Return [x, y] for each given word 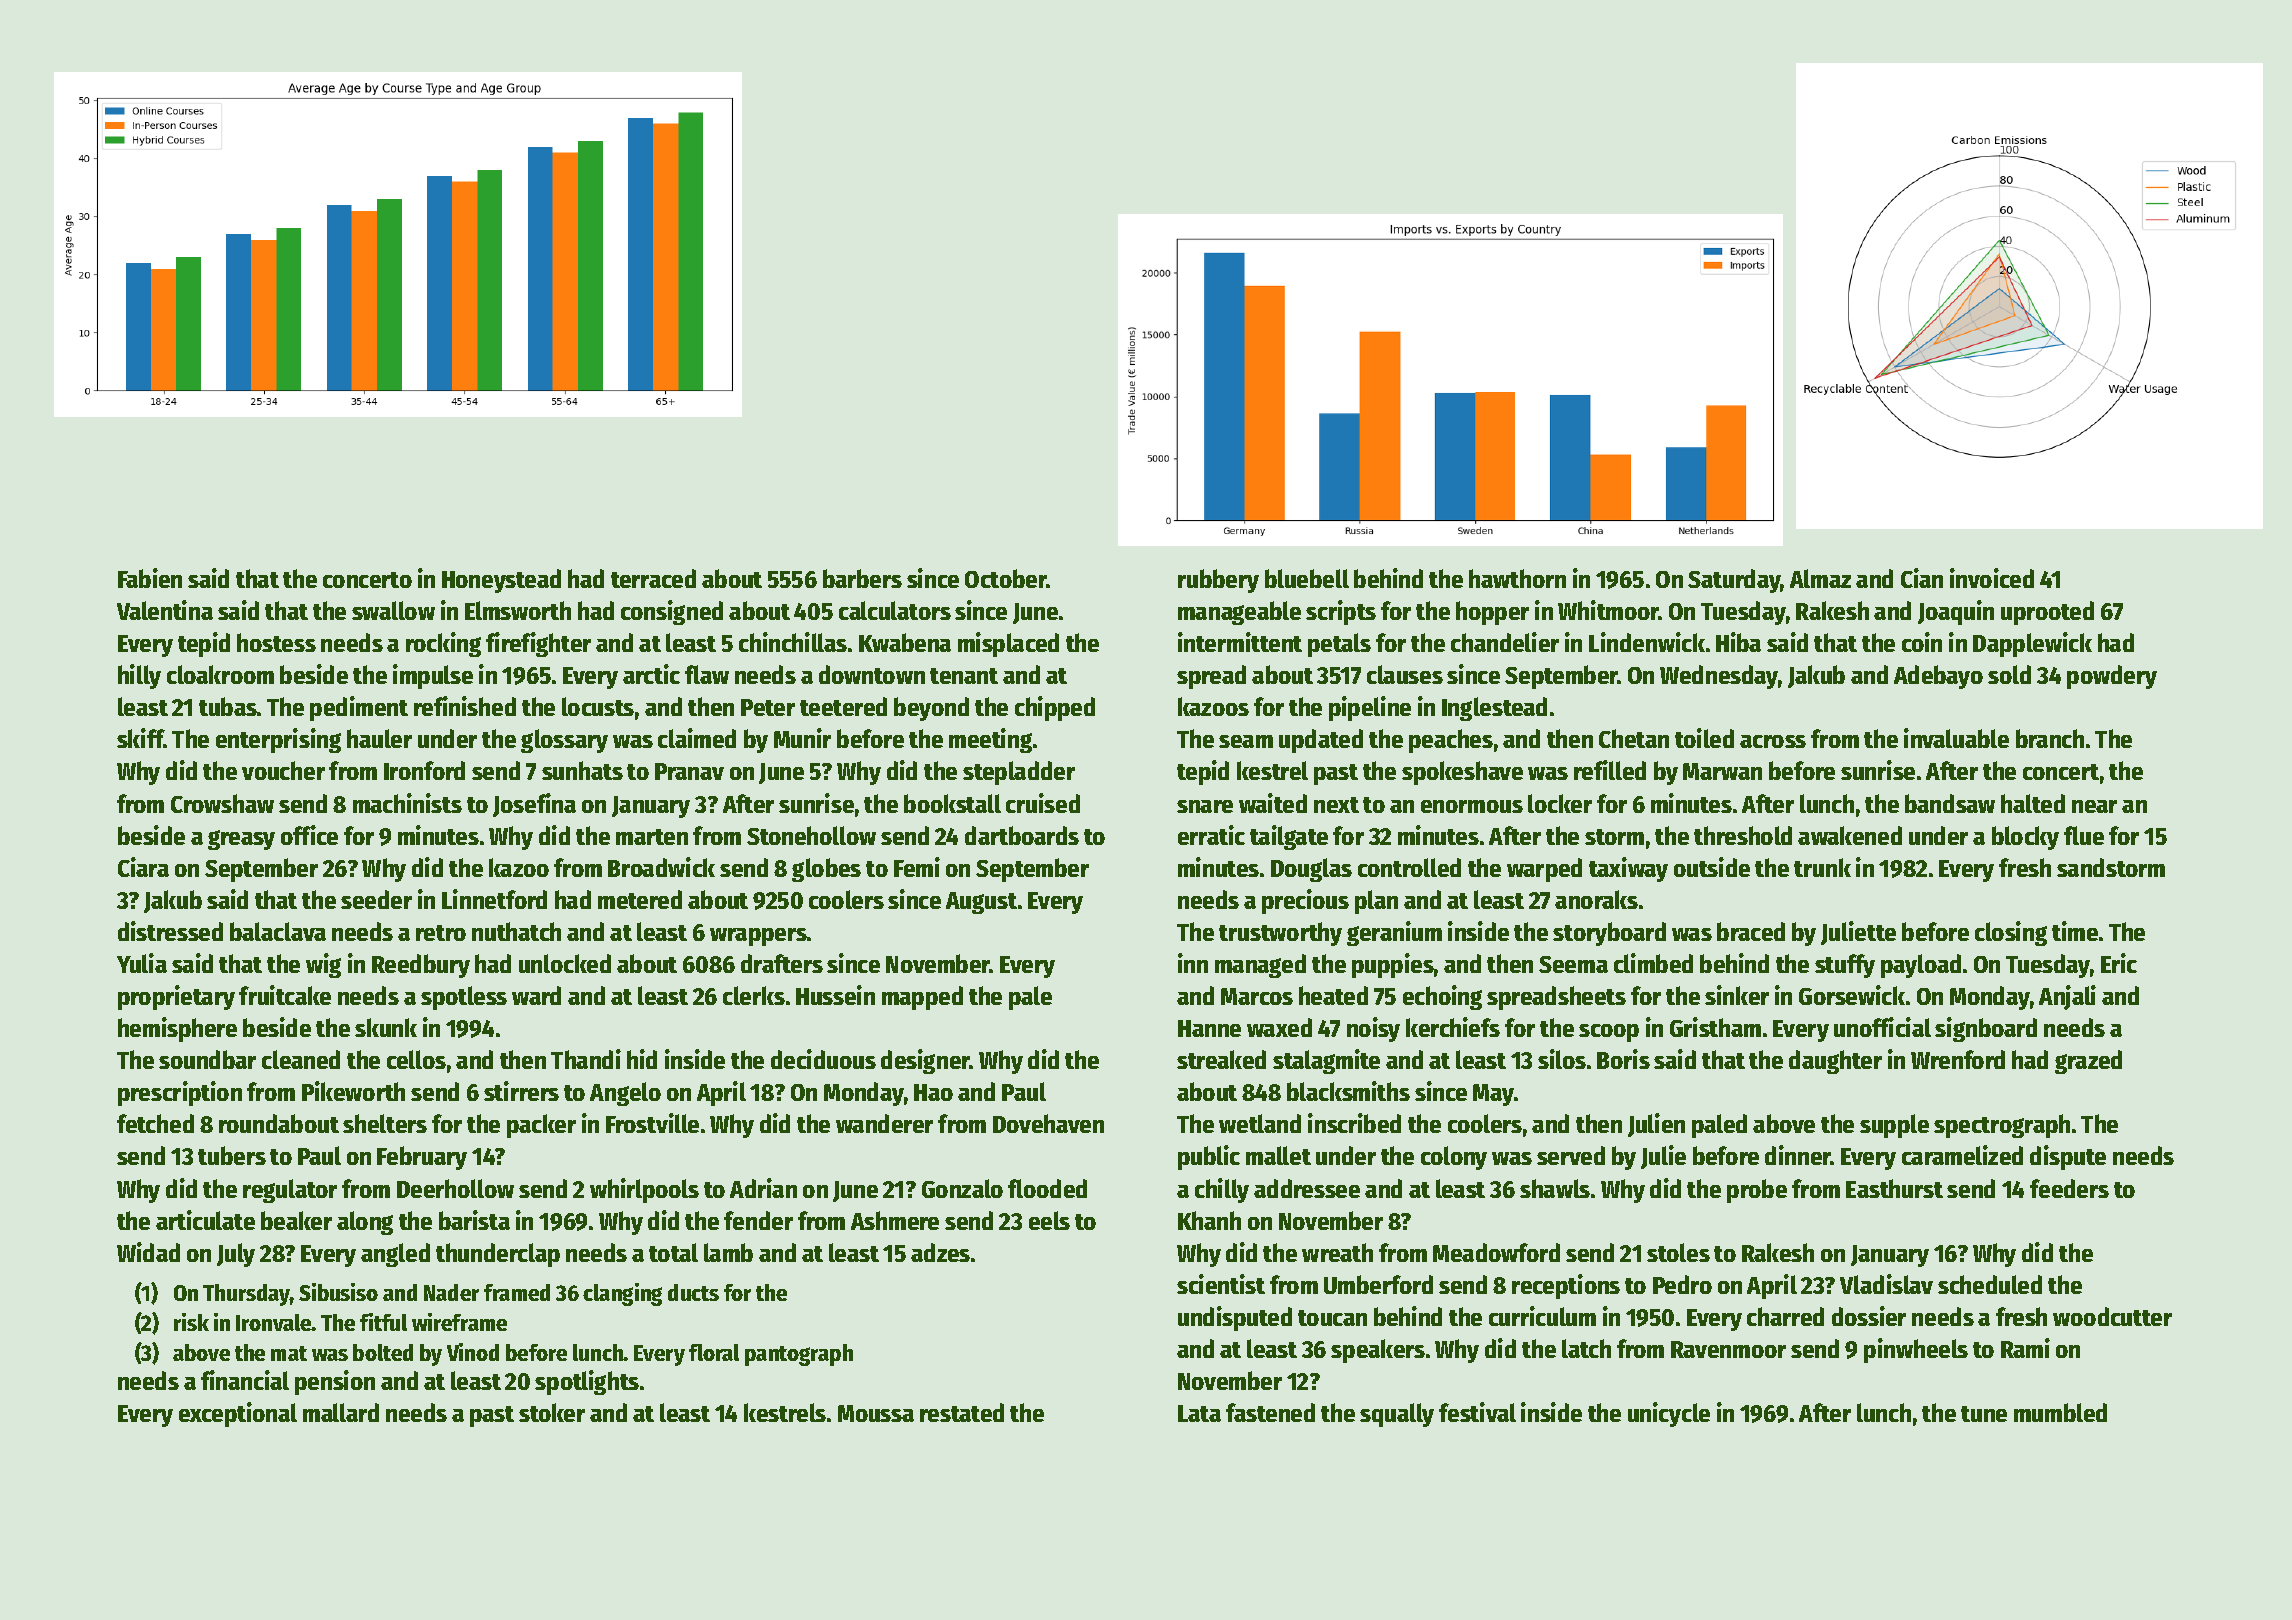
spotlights [587, 1382]
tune [1984, 1414]
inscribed [1354, 1123]
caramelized [1962, 1155]
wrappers [758, 937]
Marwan [1722, 771]
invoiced [1992, 578]
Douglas [1311, 870]
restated [962, 1412]
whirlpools [644, 1190]
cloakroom [220, 674]
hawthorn [1517, 578]
